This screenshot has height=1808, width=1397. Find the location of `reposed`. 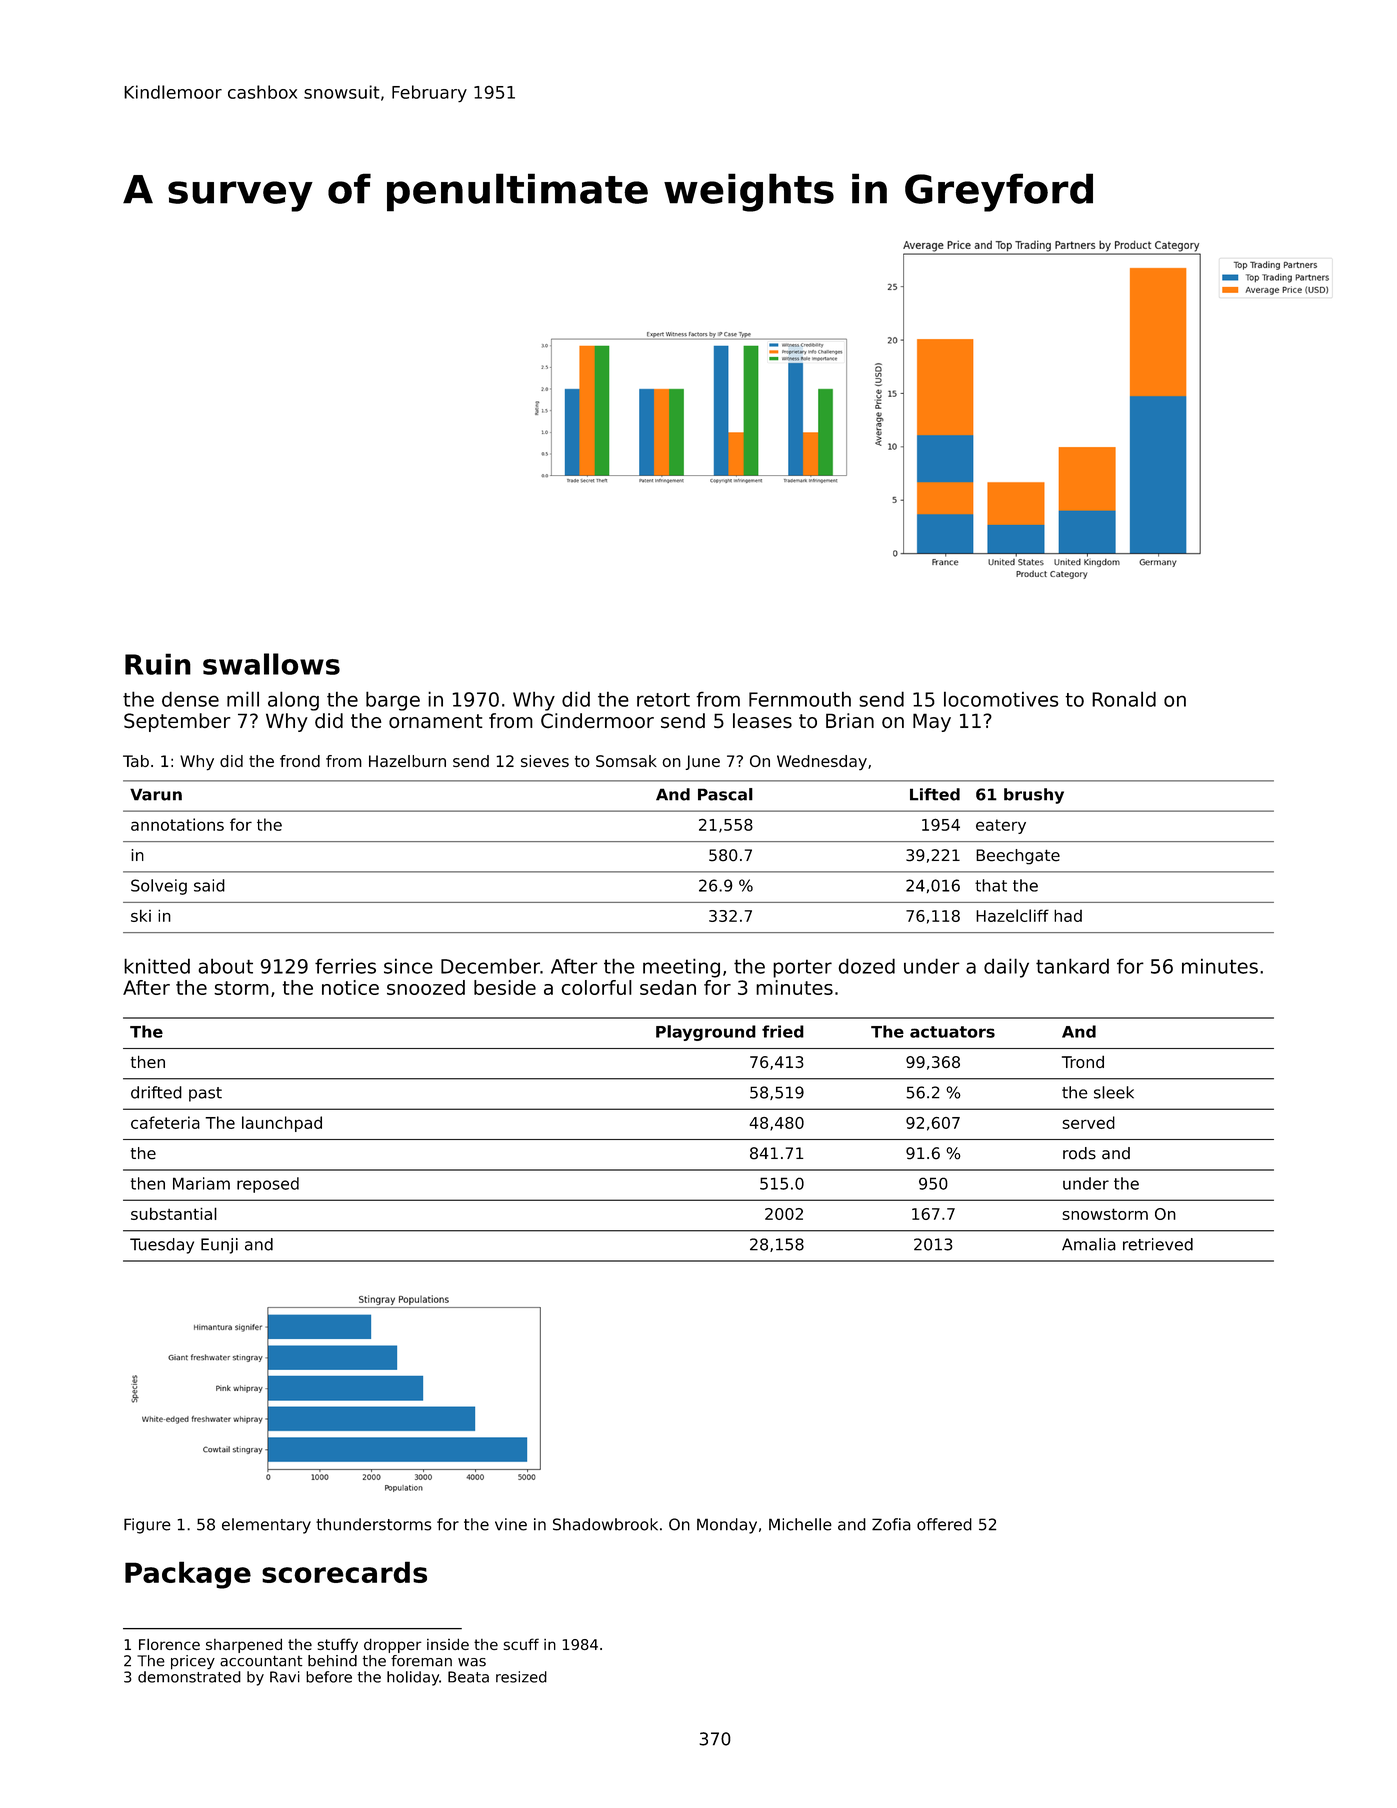

reposed is located at coordinates (268, 1185).
